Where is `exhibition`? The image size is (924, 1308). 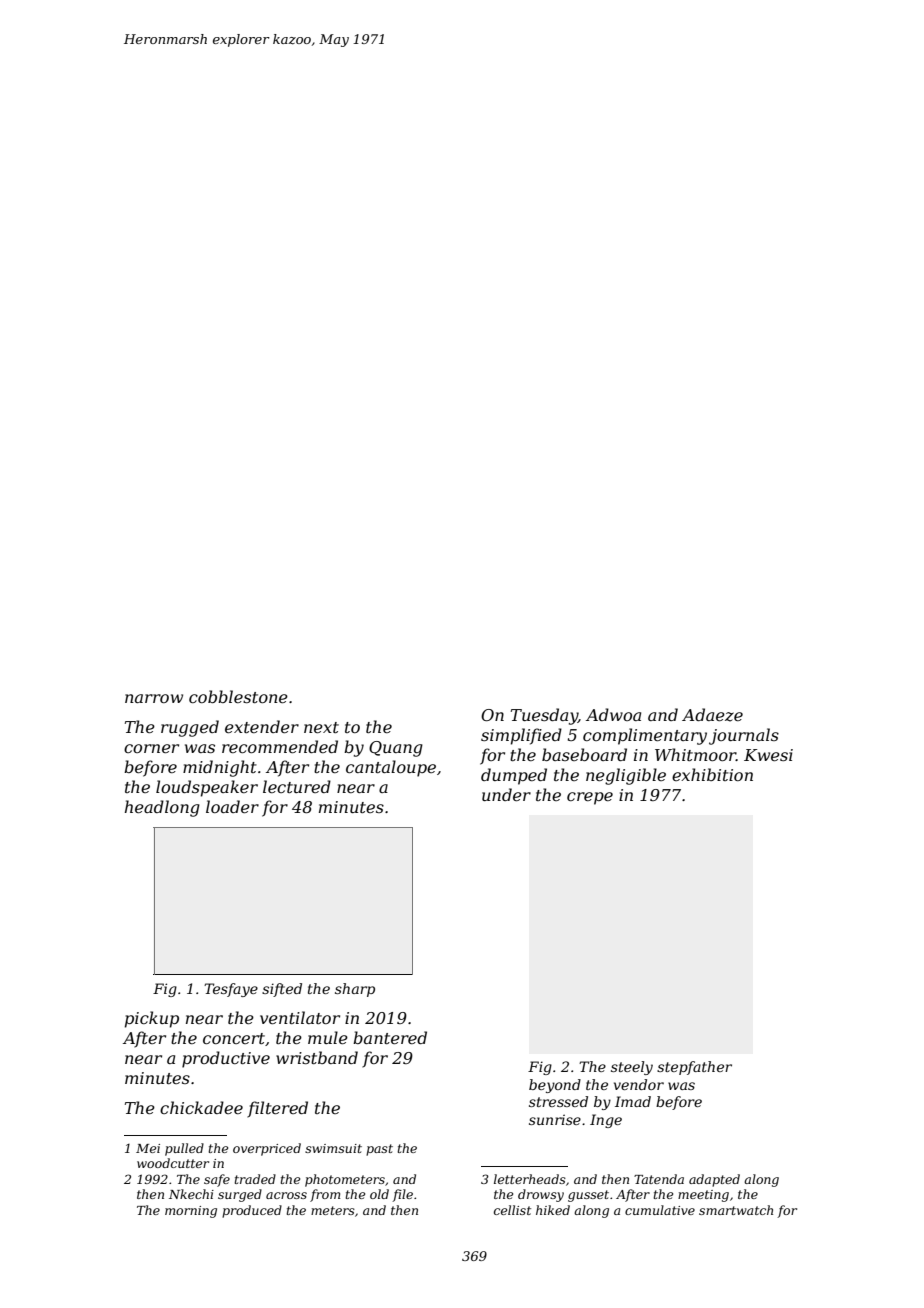
exhibition is located at coordinates (712, 774).
